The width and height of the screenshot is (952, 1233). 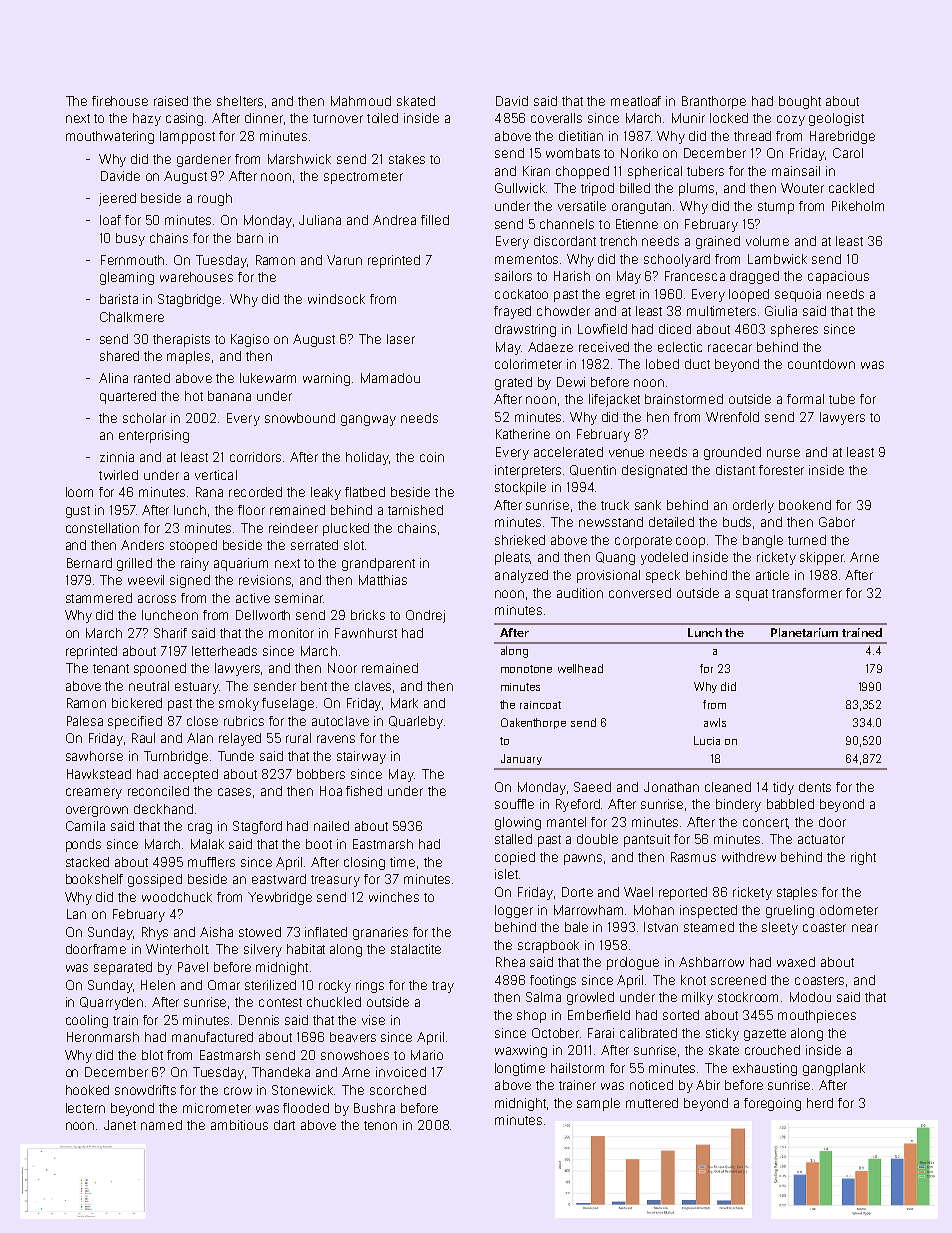 I want to click on conversed, so click(x=640, y=593).
